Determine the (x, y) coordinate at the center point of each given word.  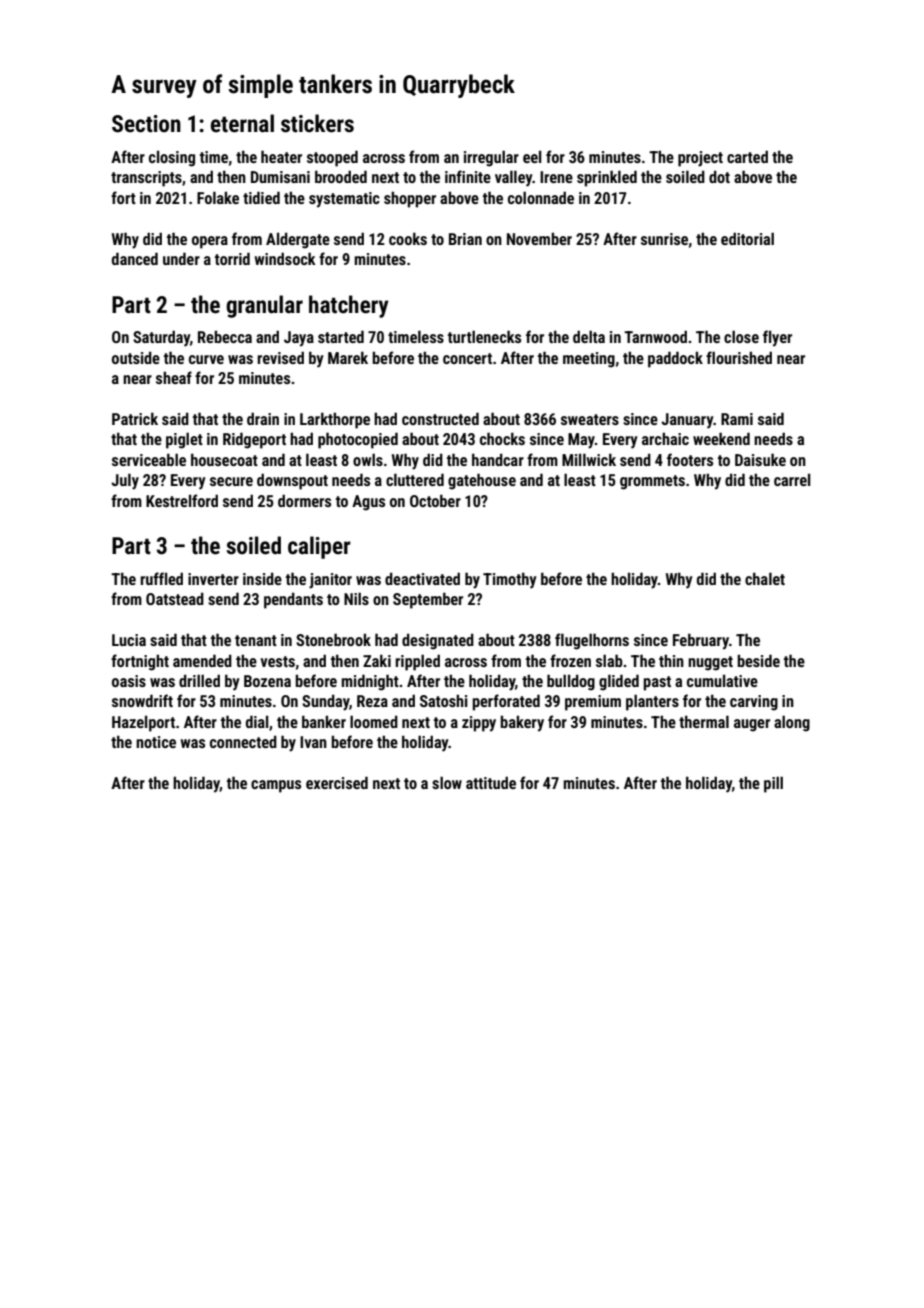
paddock (675, 359)
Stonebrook (333, 639)
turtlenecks (484, 336)
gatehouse (482, 481)
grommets (652, 482)
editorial (747, 238)
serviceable (149, 459)
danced (135, 258)
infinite (468, 176)
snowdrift (142, 700)
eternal (242, 123)
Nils (356, 598)
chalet (765, 578)
